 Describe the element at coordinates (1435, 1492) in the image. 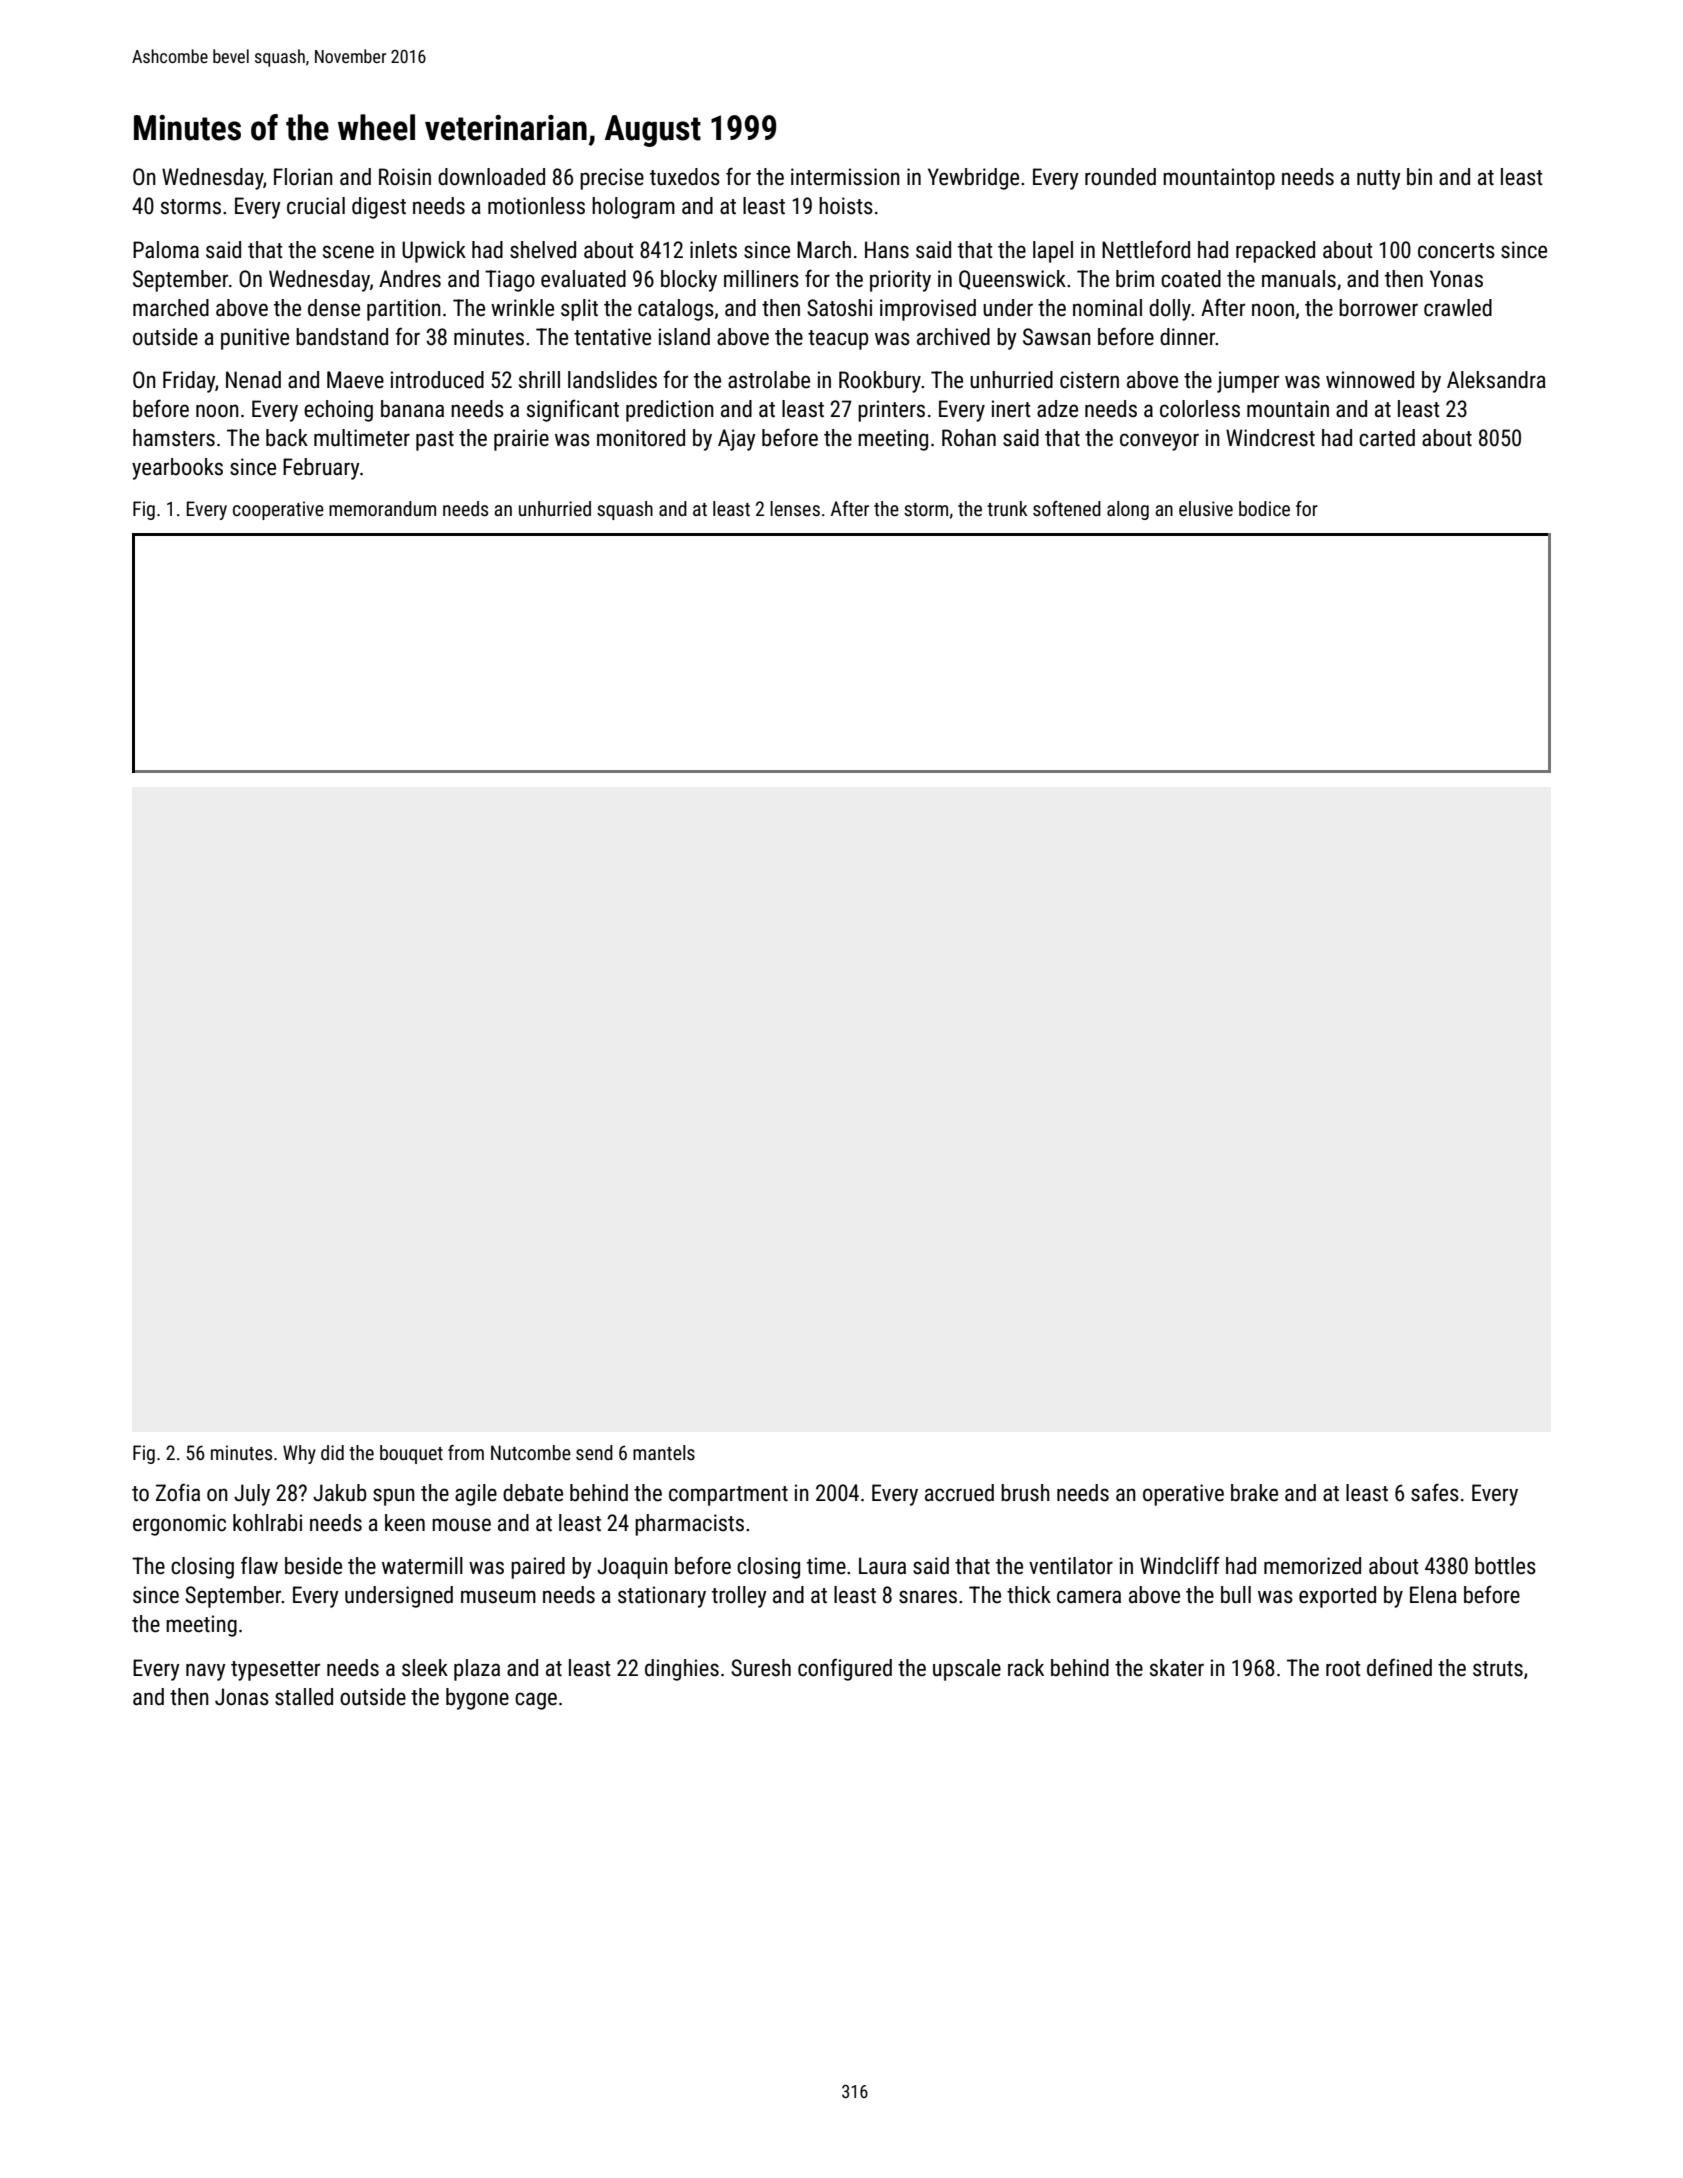

I see `safes` at that location.
